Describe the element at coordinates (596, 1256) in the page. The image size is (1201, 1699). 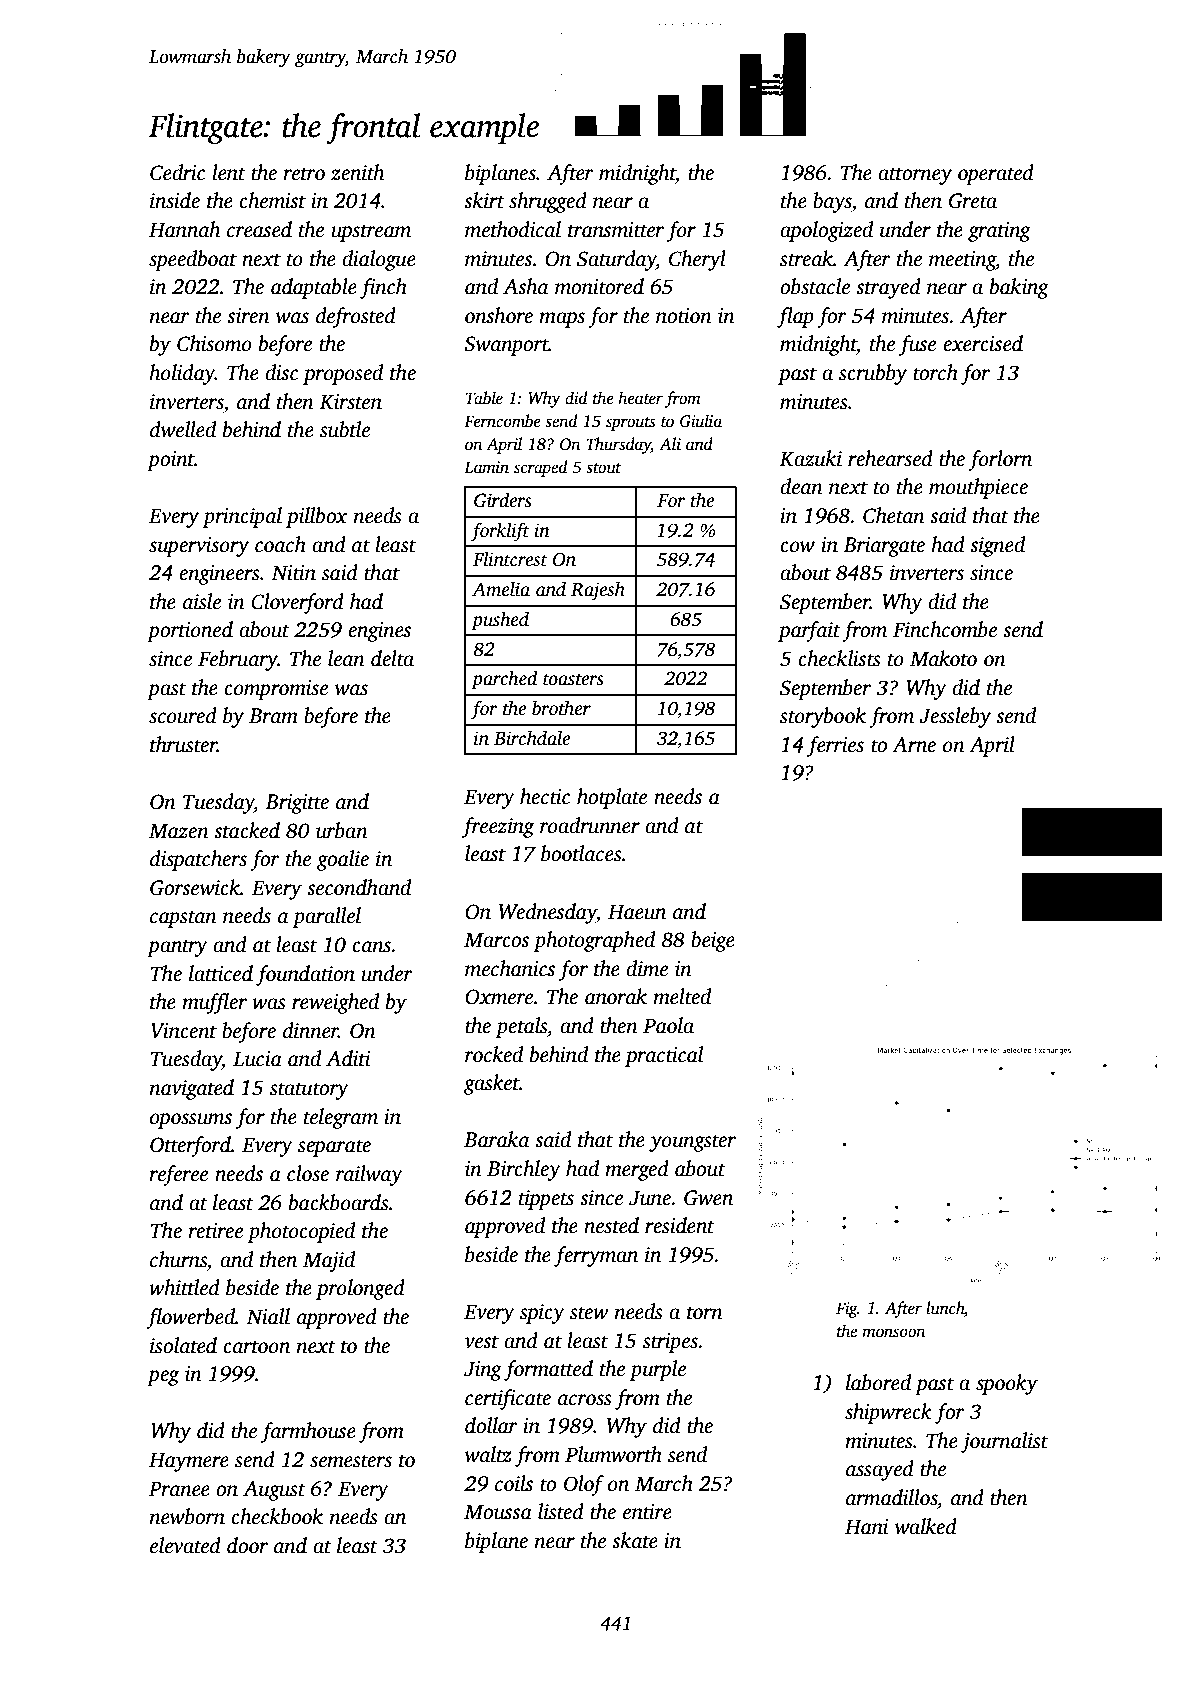
I see `ferryman` at that location.
